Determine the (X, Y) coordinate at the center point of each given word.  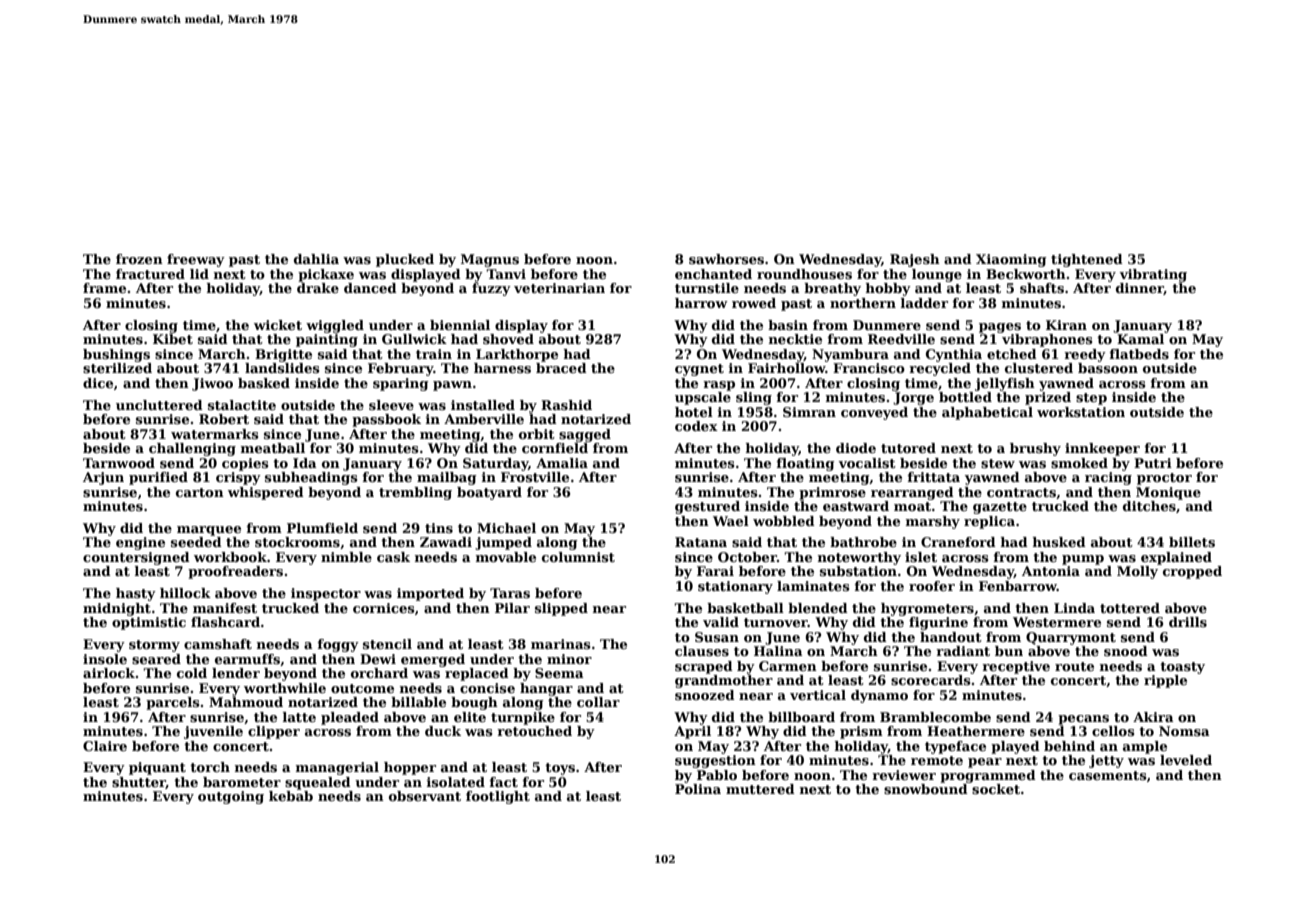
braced (561, 368)
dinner (1140, 289)
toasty (1182, 668)
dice (98, 383)
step (1091, 399)
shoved (508, 339)
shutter (139, 783)
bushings (116, 355)
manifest (225, 608)
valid (721, 622)
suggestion (715, 761)
